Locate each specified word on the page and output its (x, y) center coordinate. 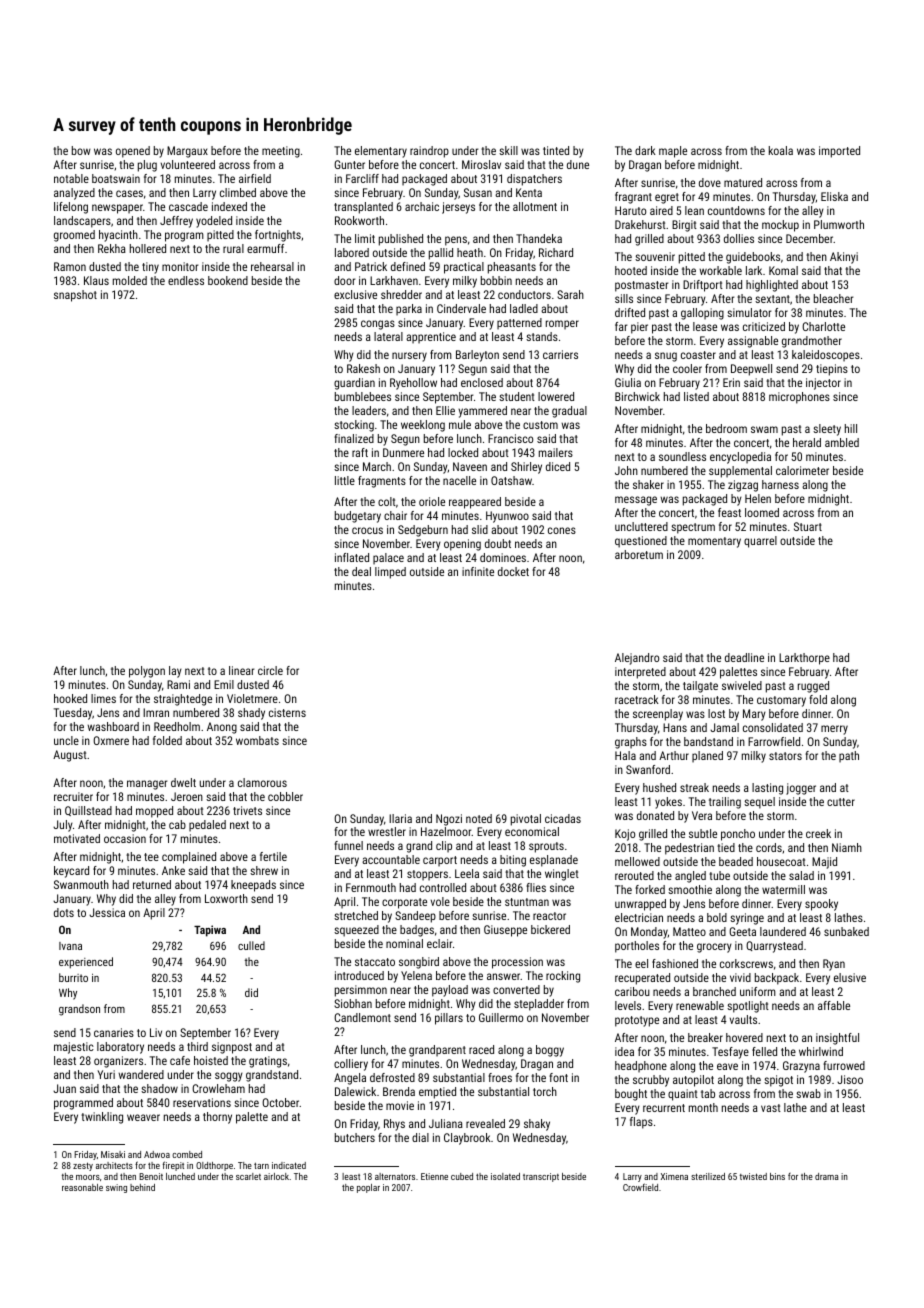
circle (270, 670)
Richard (556, 252)
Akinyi (844, 258)
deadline (744, 657)
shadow (159, 1088)
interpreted (640, 673)
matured (743, 182)
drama (827, 1176)
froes (500, 1077)
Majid (824, 863)
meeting (281, 152)
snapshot (75, 296)
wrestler (387, 831)
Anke (173, 870)
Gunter (349, 164)
